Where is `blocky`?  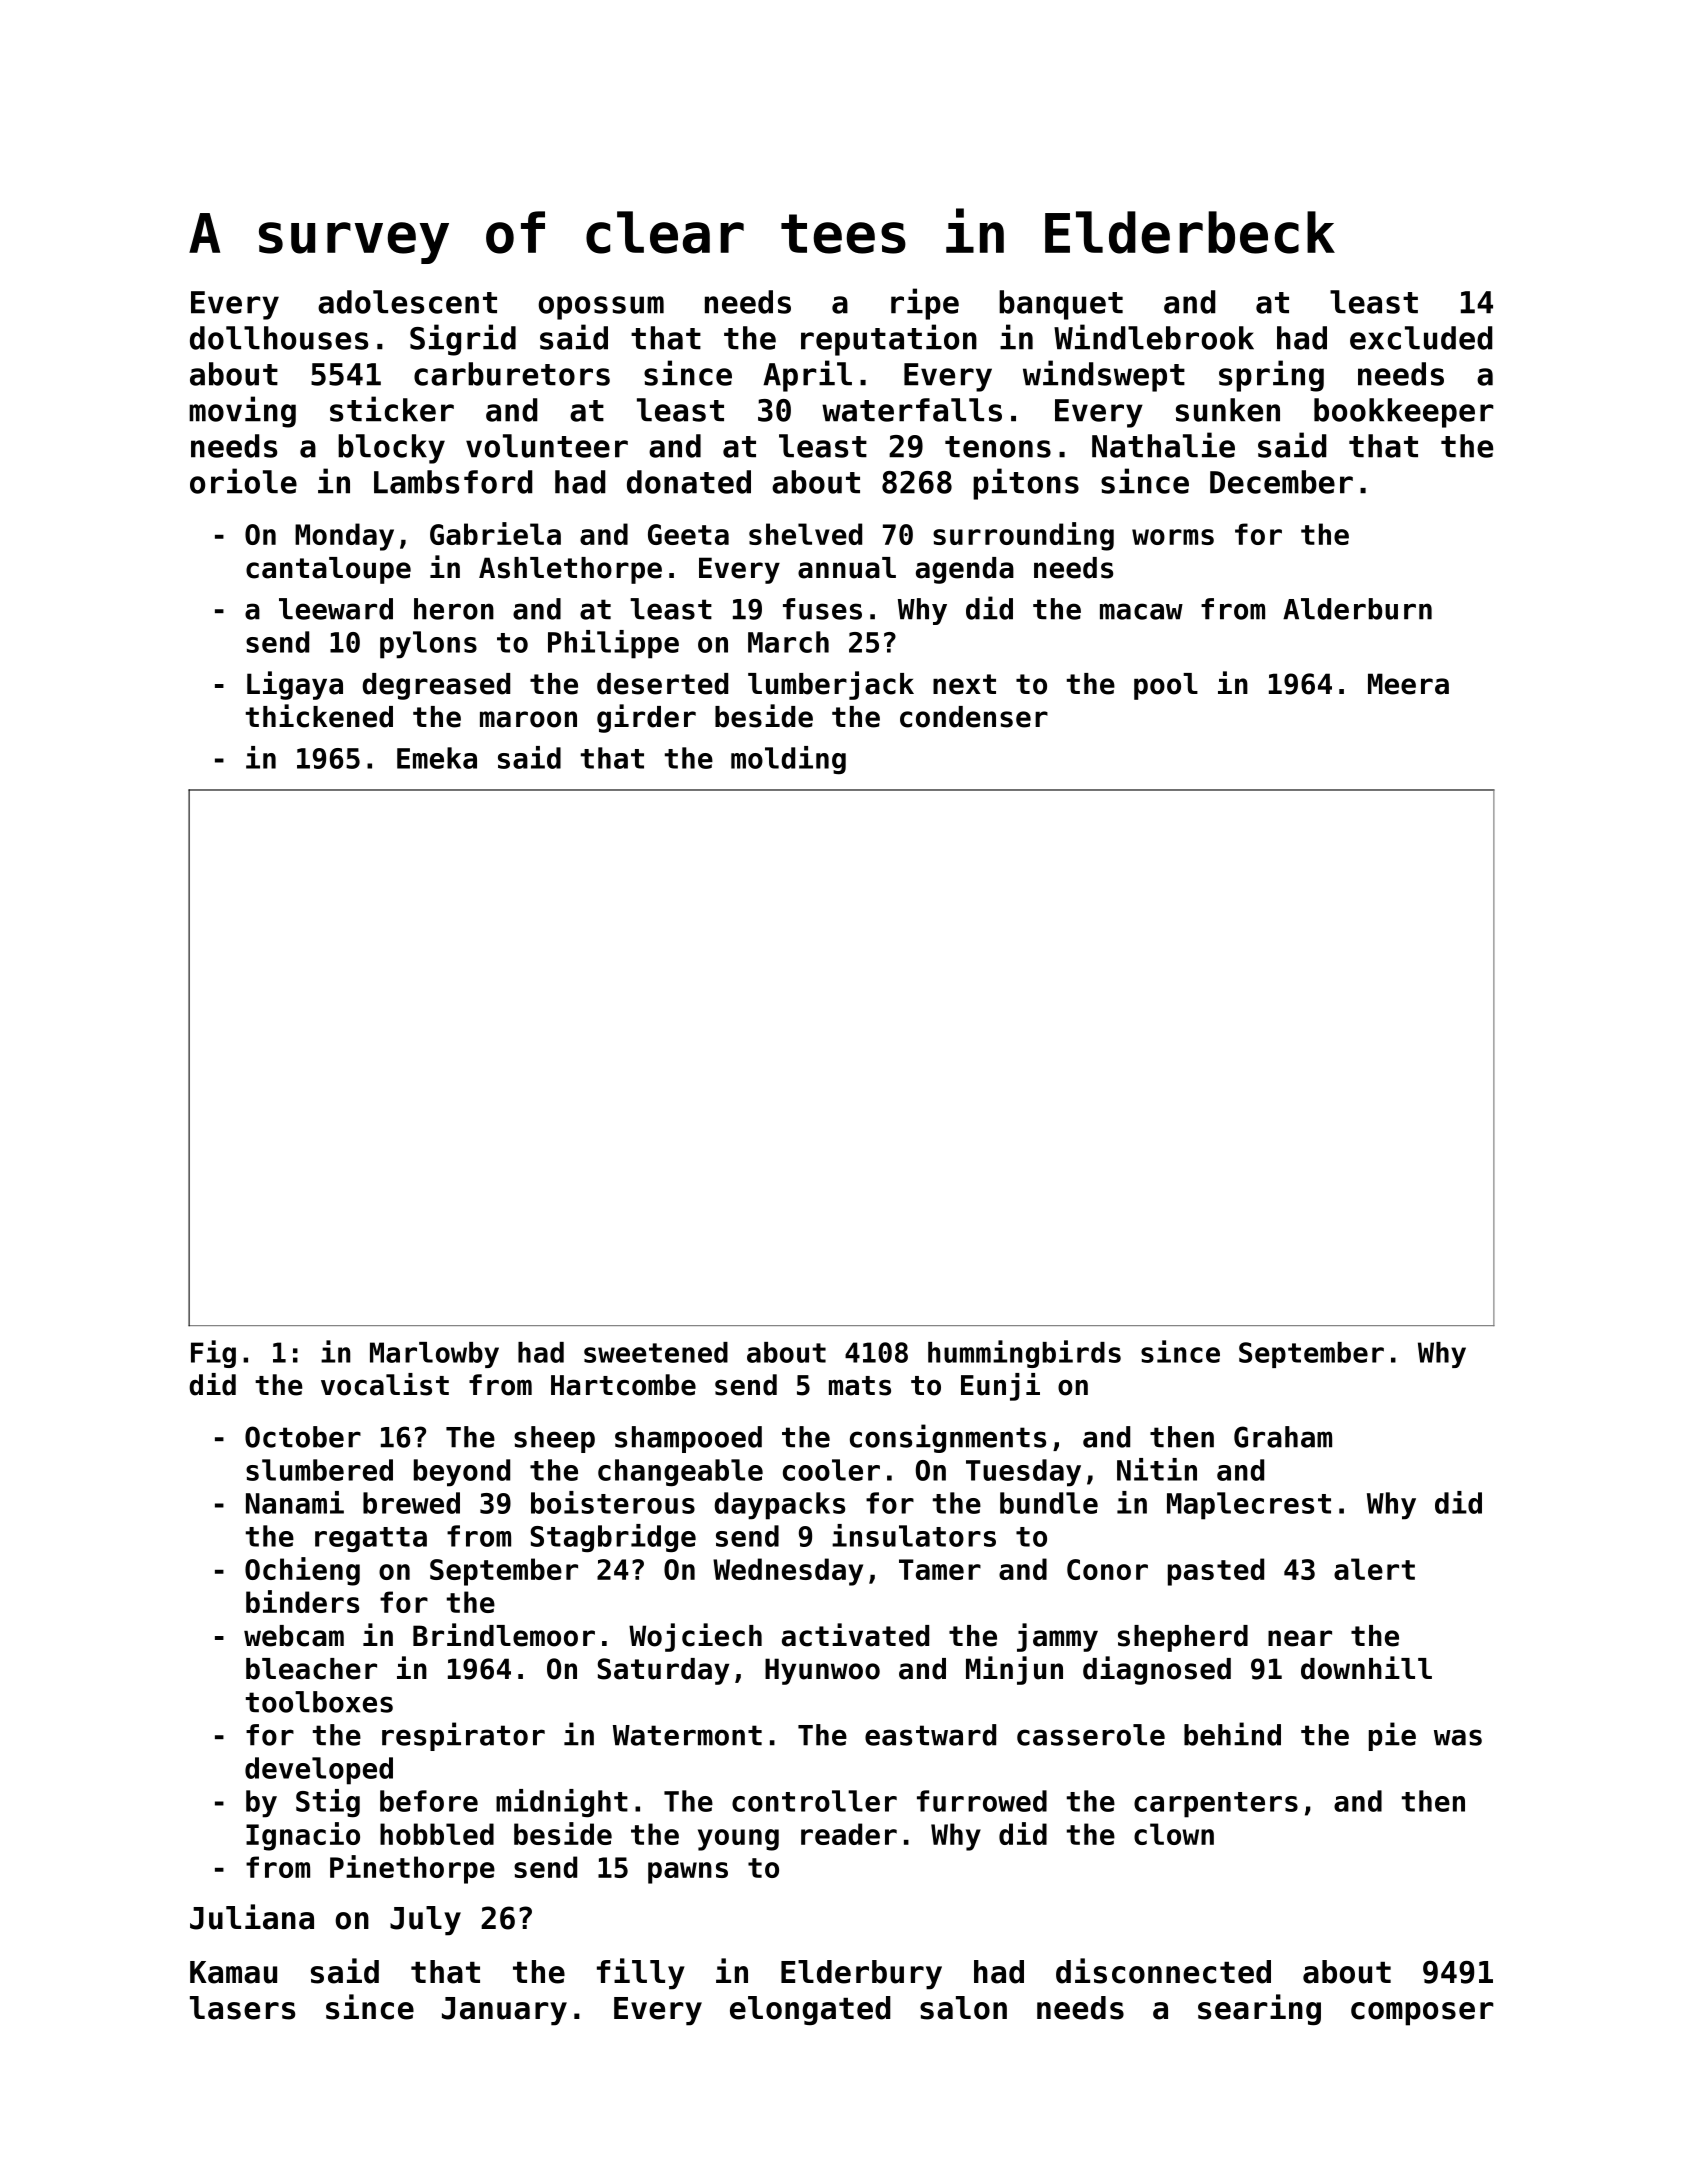
blocky is located at coordinates (391, 449).
